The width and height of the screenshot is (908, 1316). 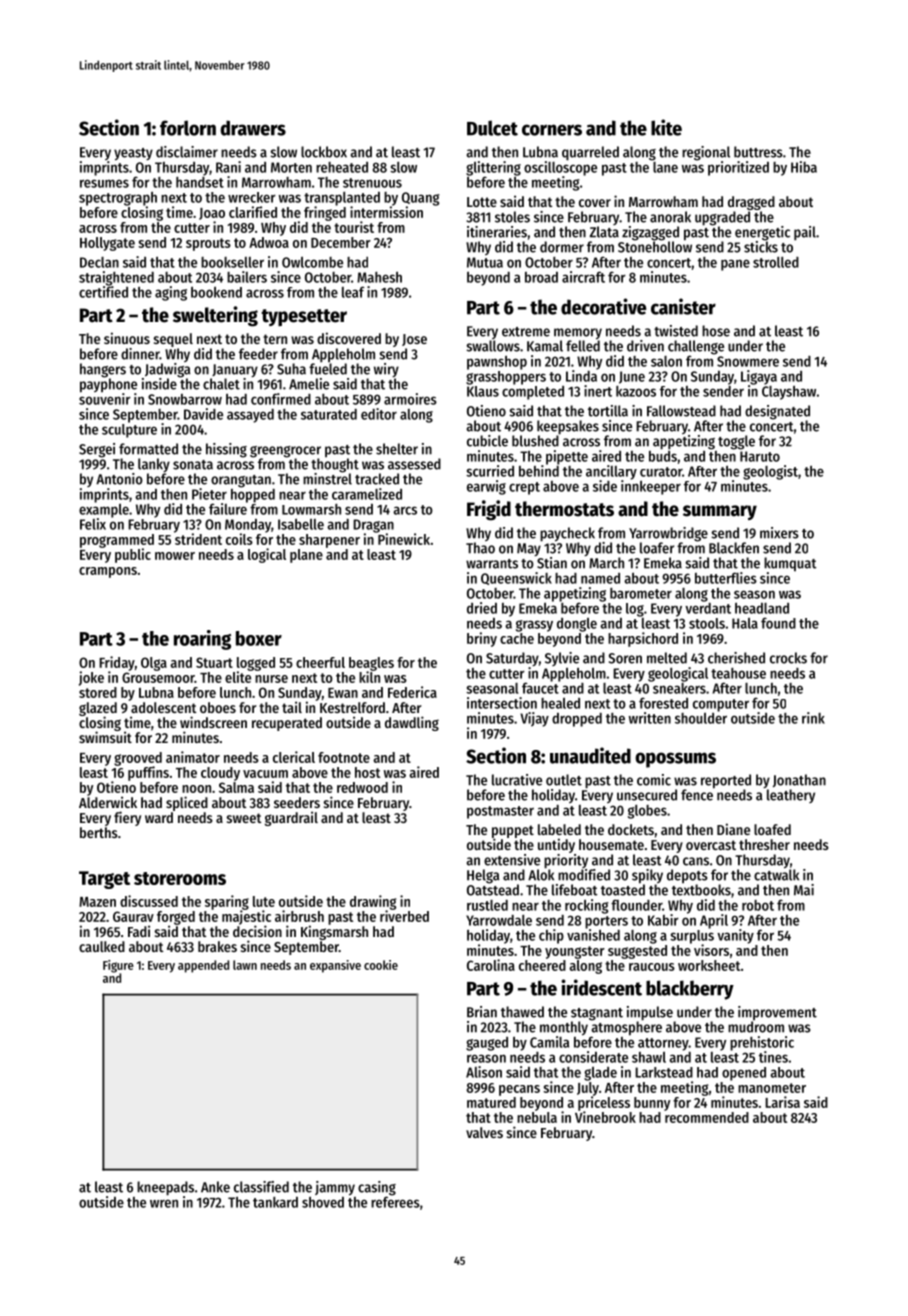 What do you see at coordinates (738, 673) in the screenshot?
I see `teahouse` at bounding box center [738, 673].
